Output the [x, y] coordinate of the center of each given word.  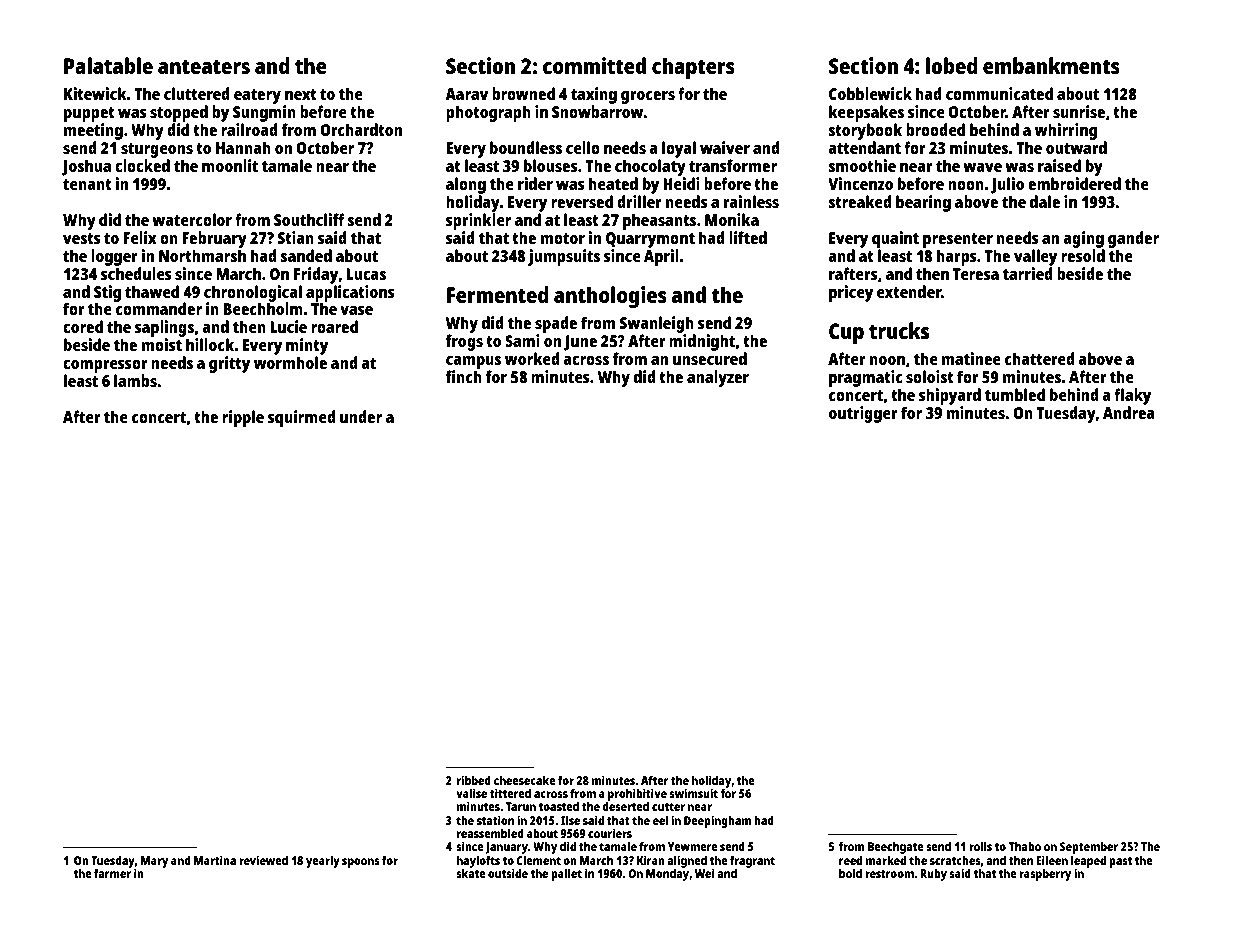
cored [83, 326]
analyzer [718, 378]
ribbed [474, 780]
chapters [693, 68]
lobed [952, 65]
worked [532, 358]
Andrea [1129, 412]
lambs [135, 380]
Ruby [933, 874]
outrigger [863, 414]
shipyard [950, 396]
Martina [215, 860]
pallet [566, 874]
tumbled [1015, 394]
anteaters [204, 66]
